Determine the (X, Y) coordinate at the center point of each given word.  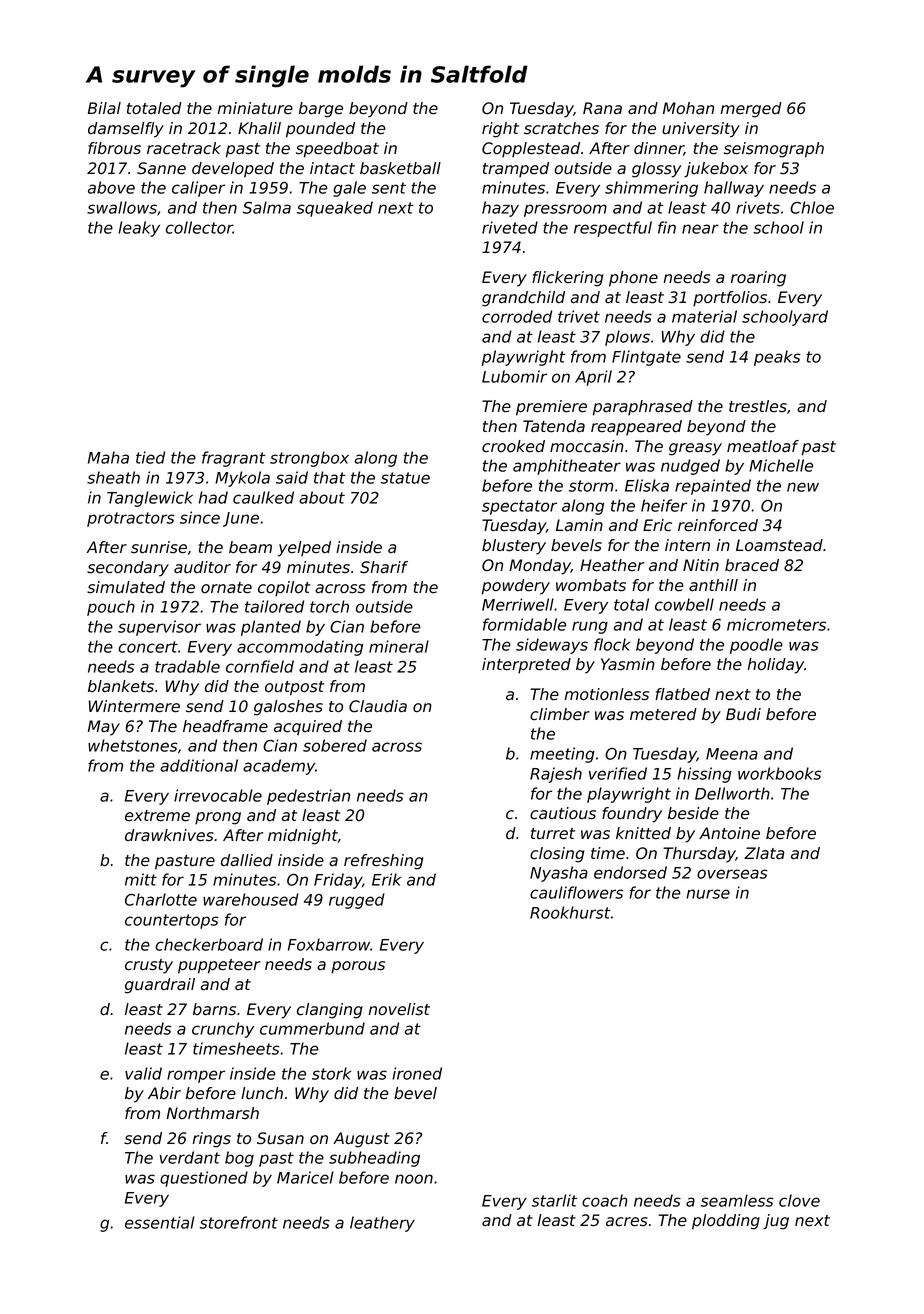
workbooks (779, 773)
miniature (255, 108)
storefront (239, 1222)
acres (627, 1222)
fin (667, 227)
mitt (141, 879)
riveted (510, 227)
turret (553, 834)
